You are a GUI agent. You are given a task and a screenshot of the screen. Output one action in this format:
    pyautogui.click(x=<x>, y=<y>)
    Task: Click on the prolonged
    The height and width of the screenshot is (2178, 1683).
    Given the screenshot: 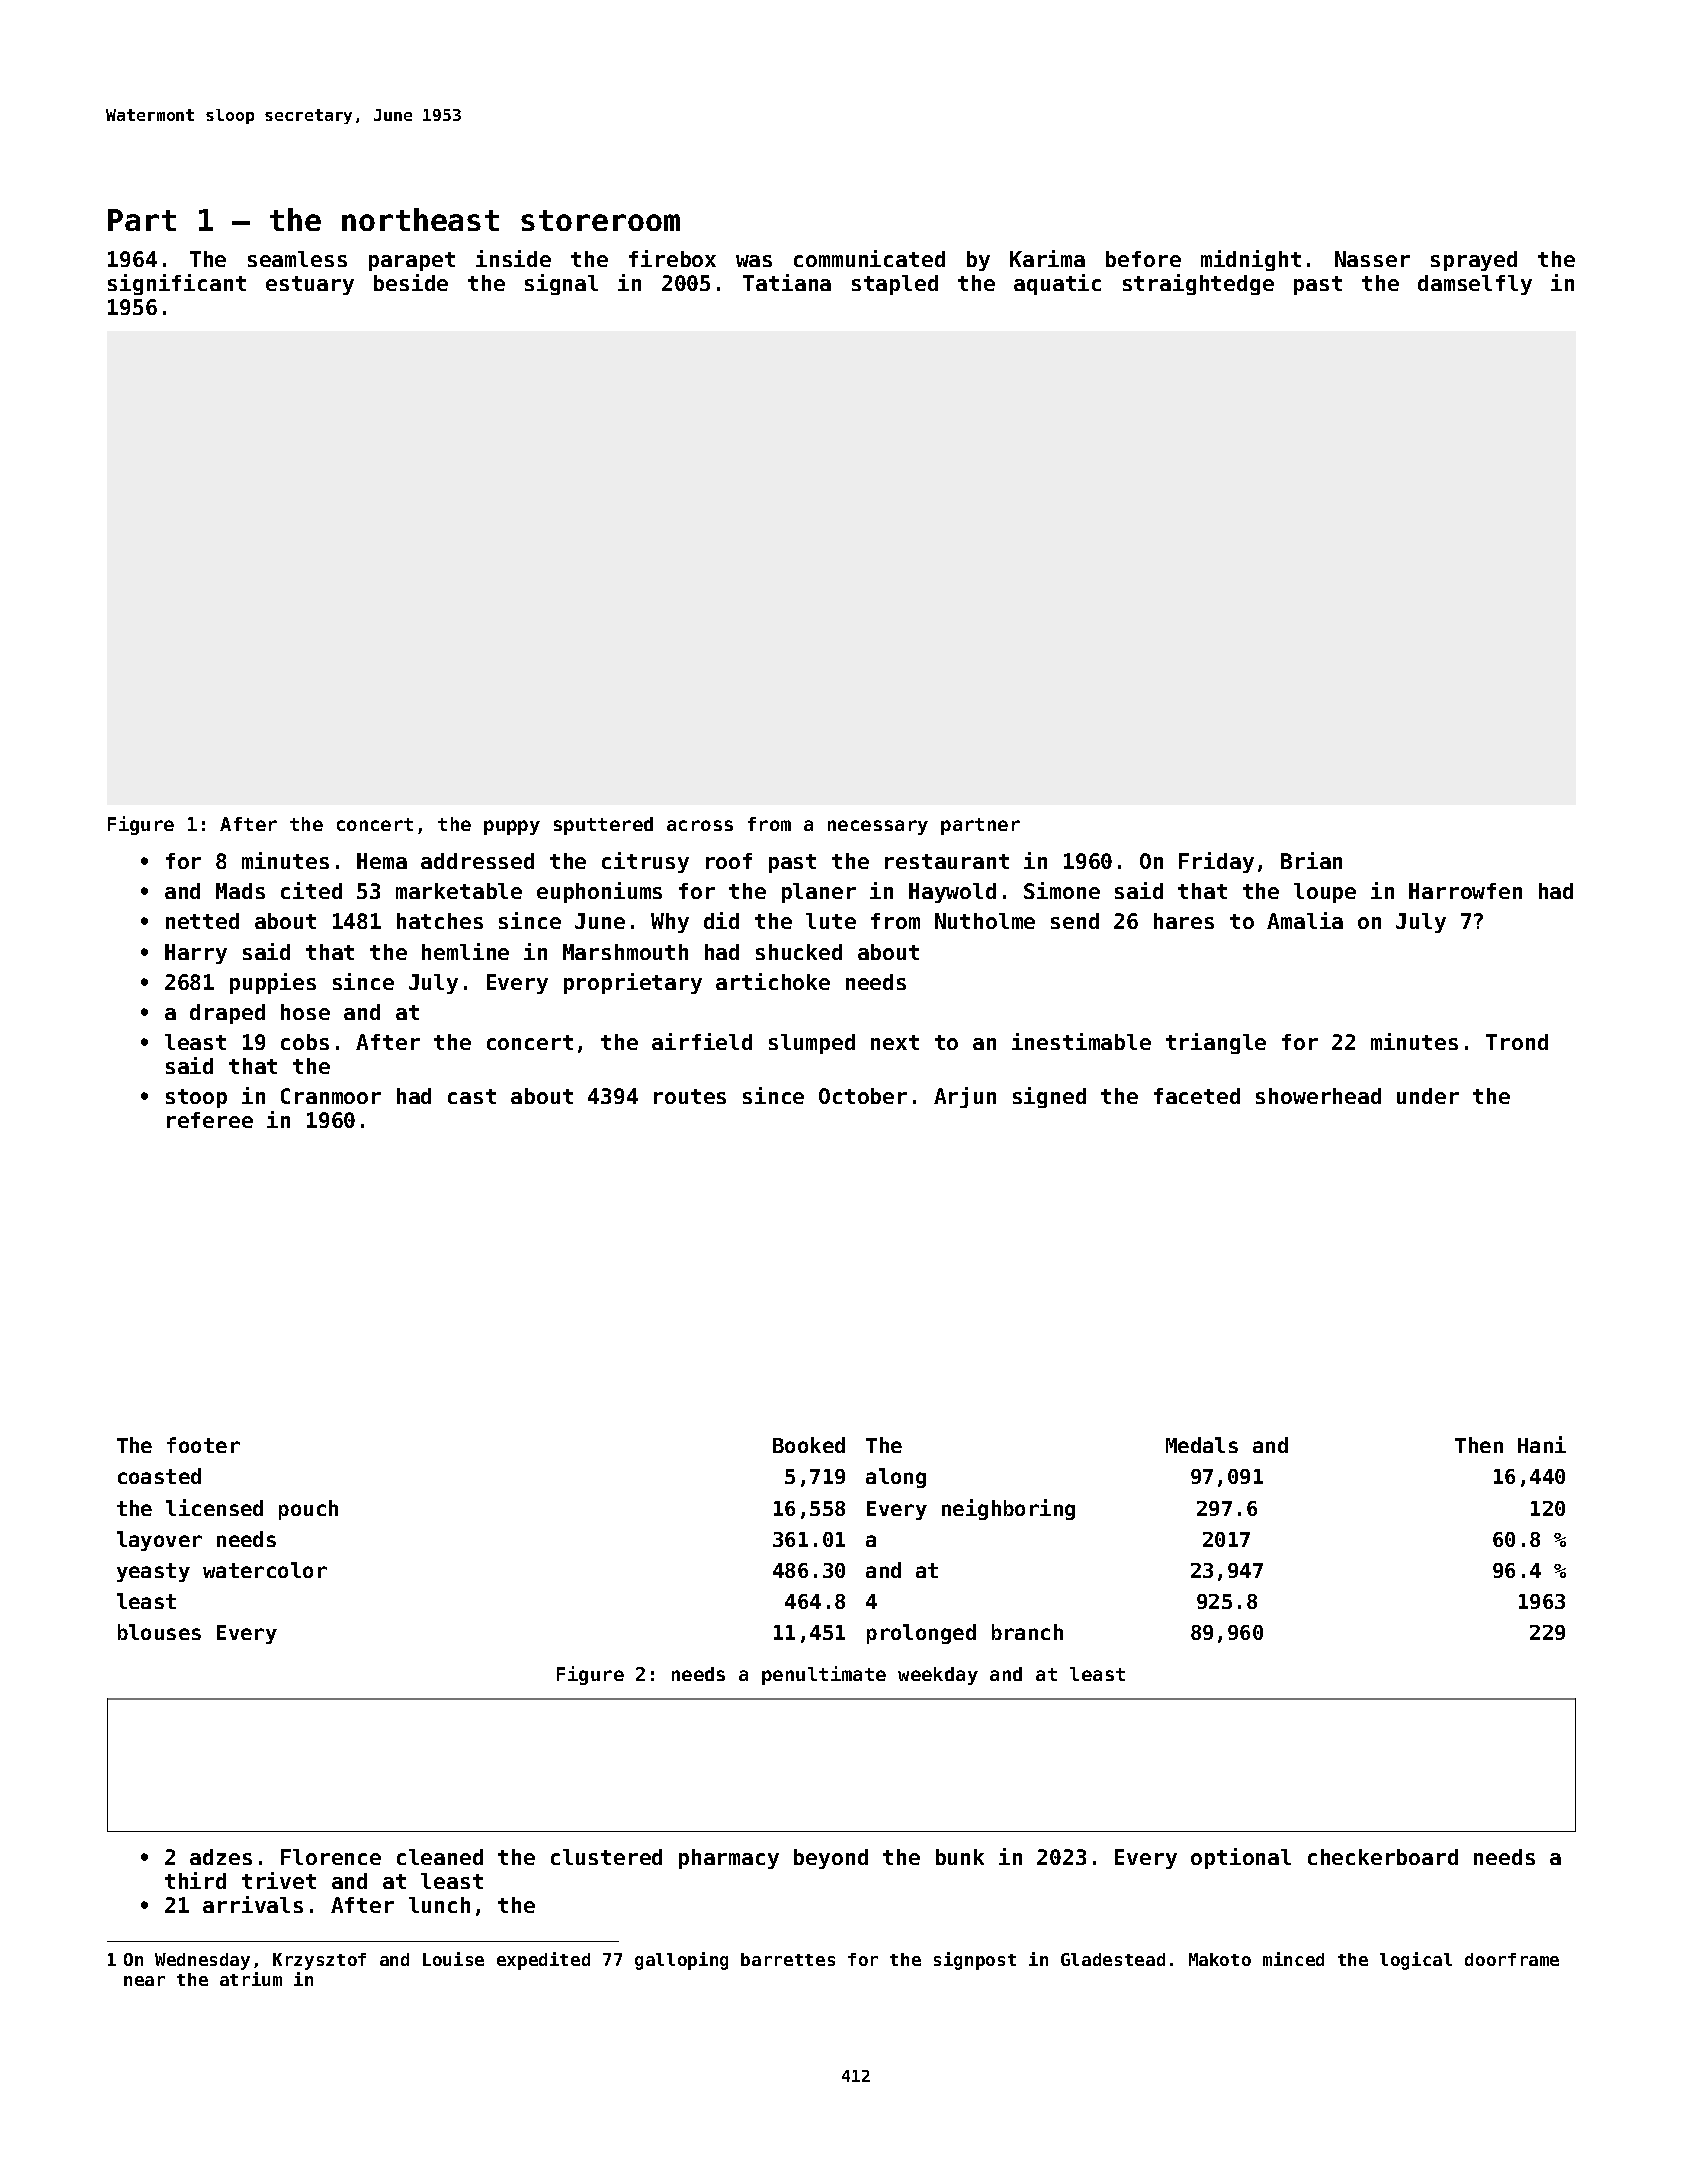 What is the action you would take?
    pyautogui.click(x=921, y=1634)
